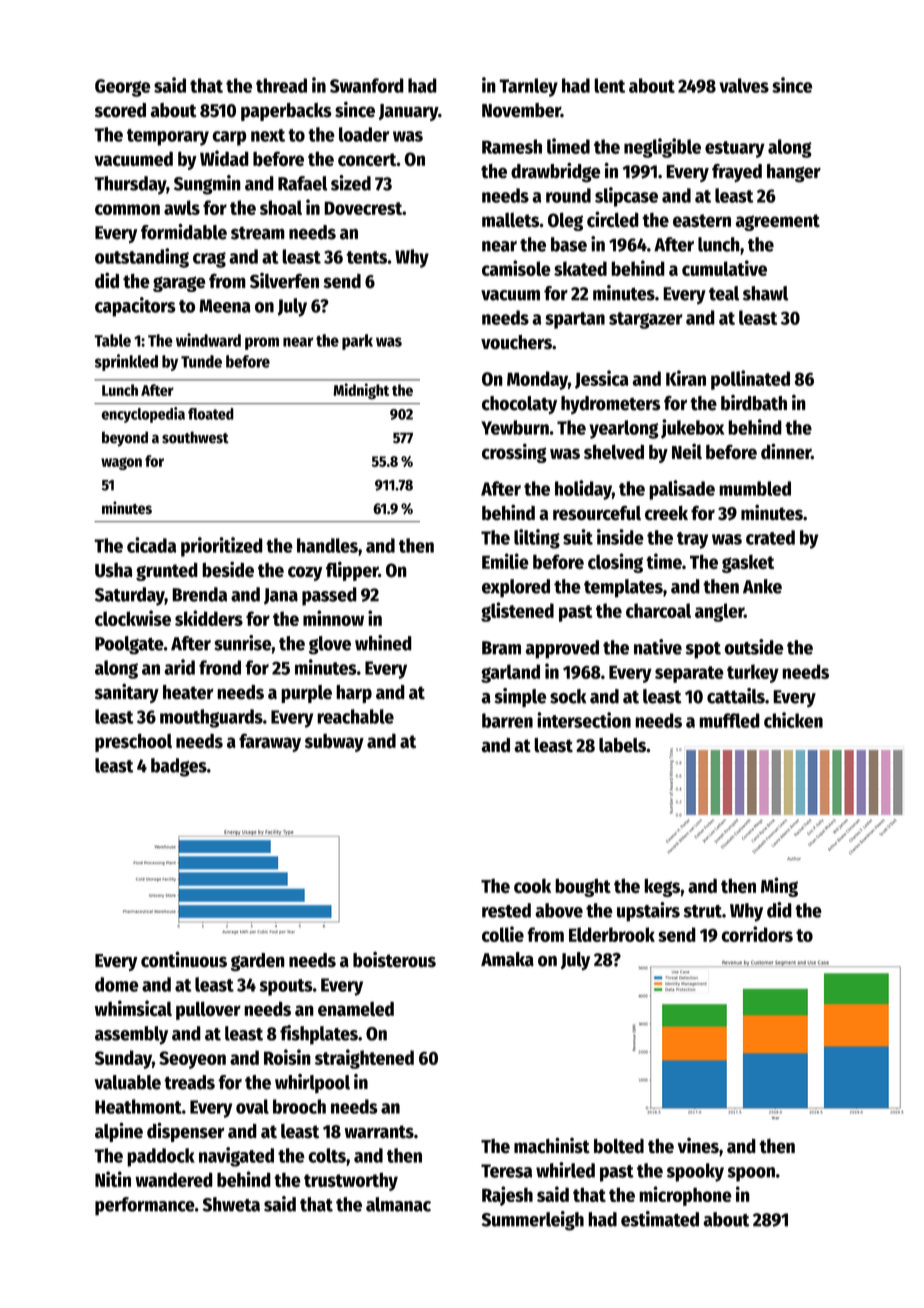 The height and width of the screenshot is (1308, 924). What do you see at coordinates (281, 85) in the screenshot?
I see `thread` at bounding box center [281, 85].
